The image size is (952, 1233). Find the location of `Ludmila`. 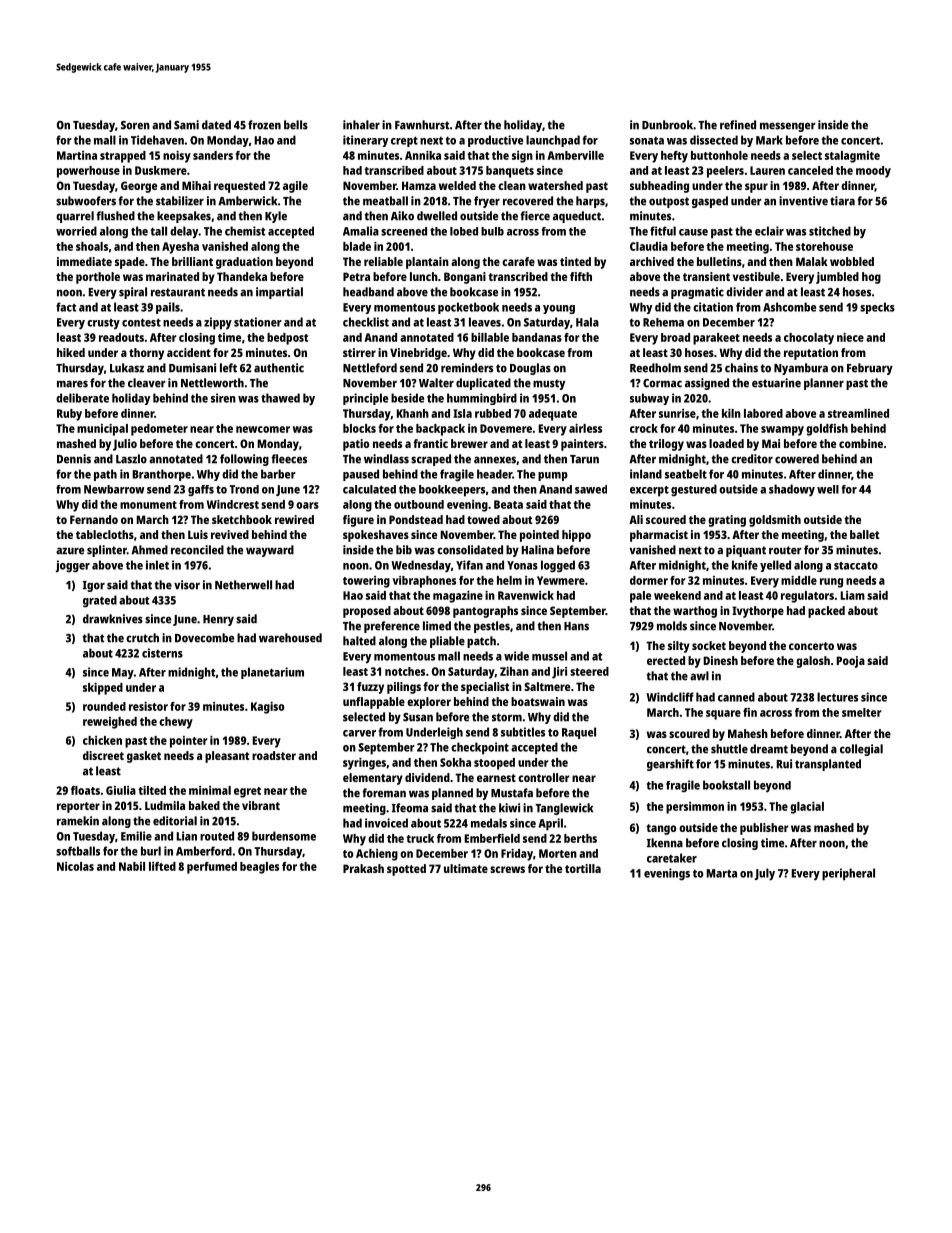

Ludmila is located at coordinates (165, 805).
